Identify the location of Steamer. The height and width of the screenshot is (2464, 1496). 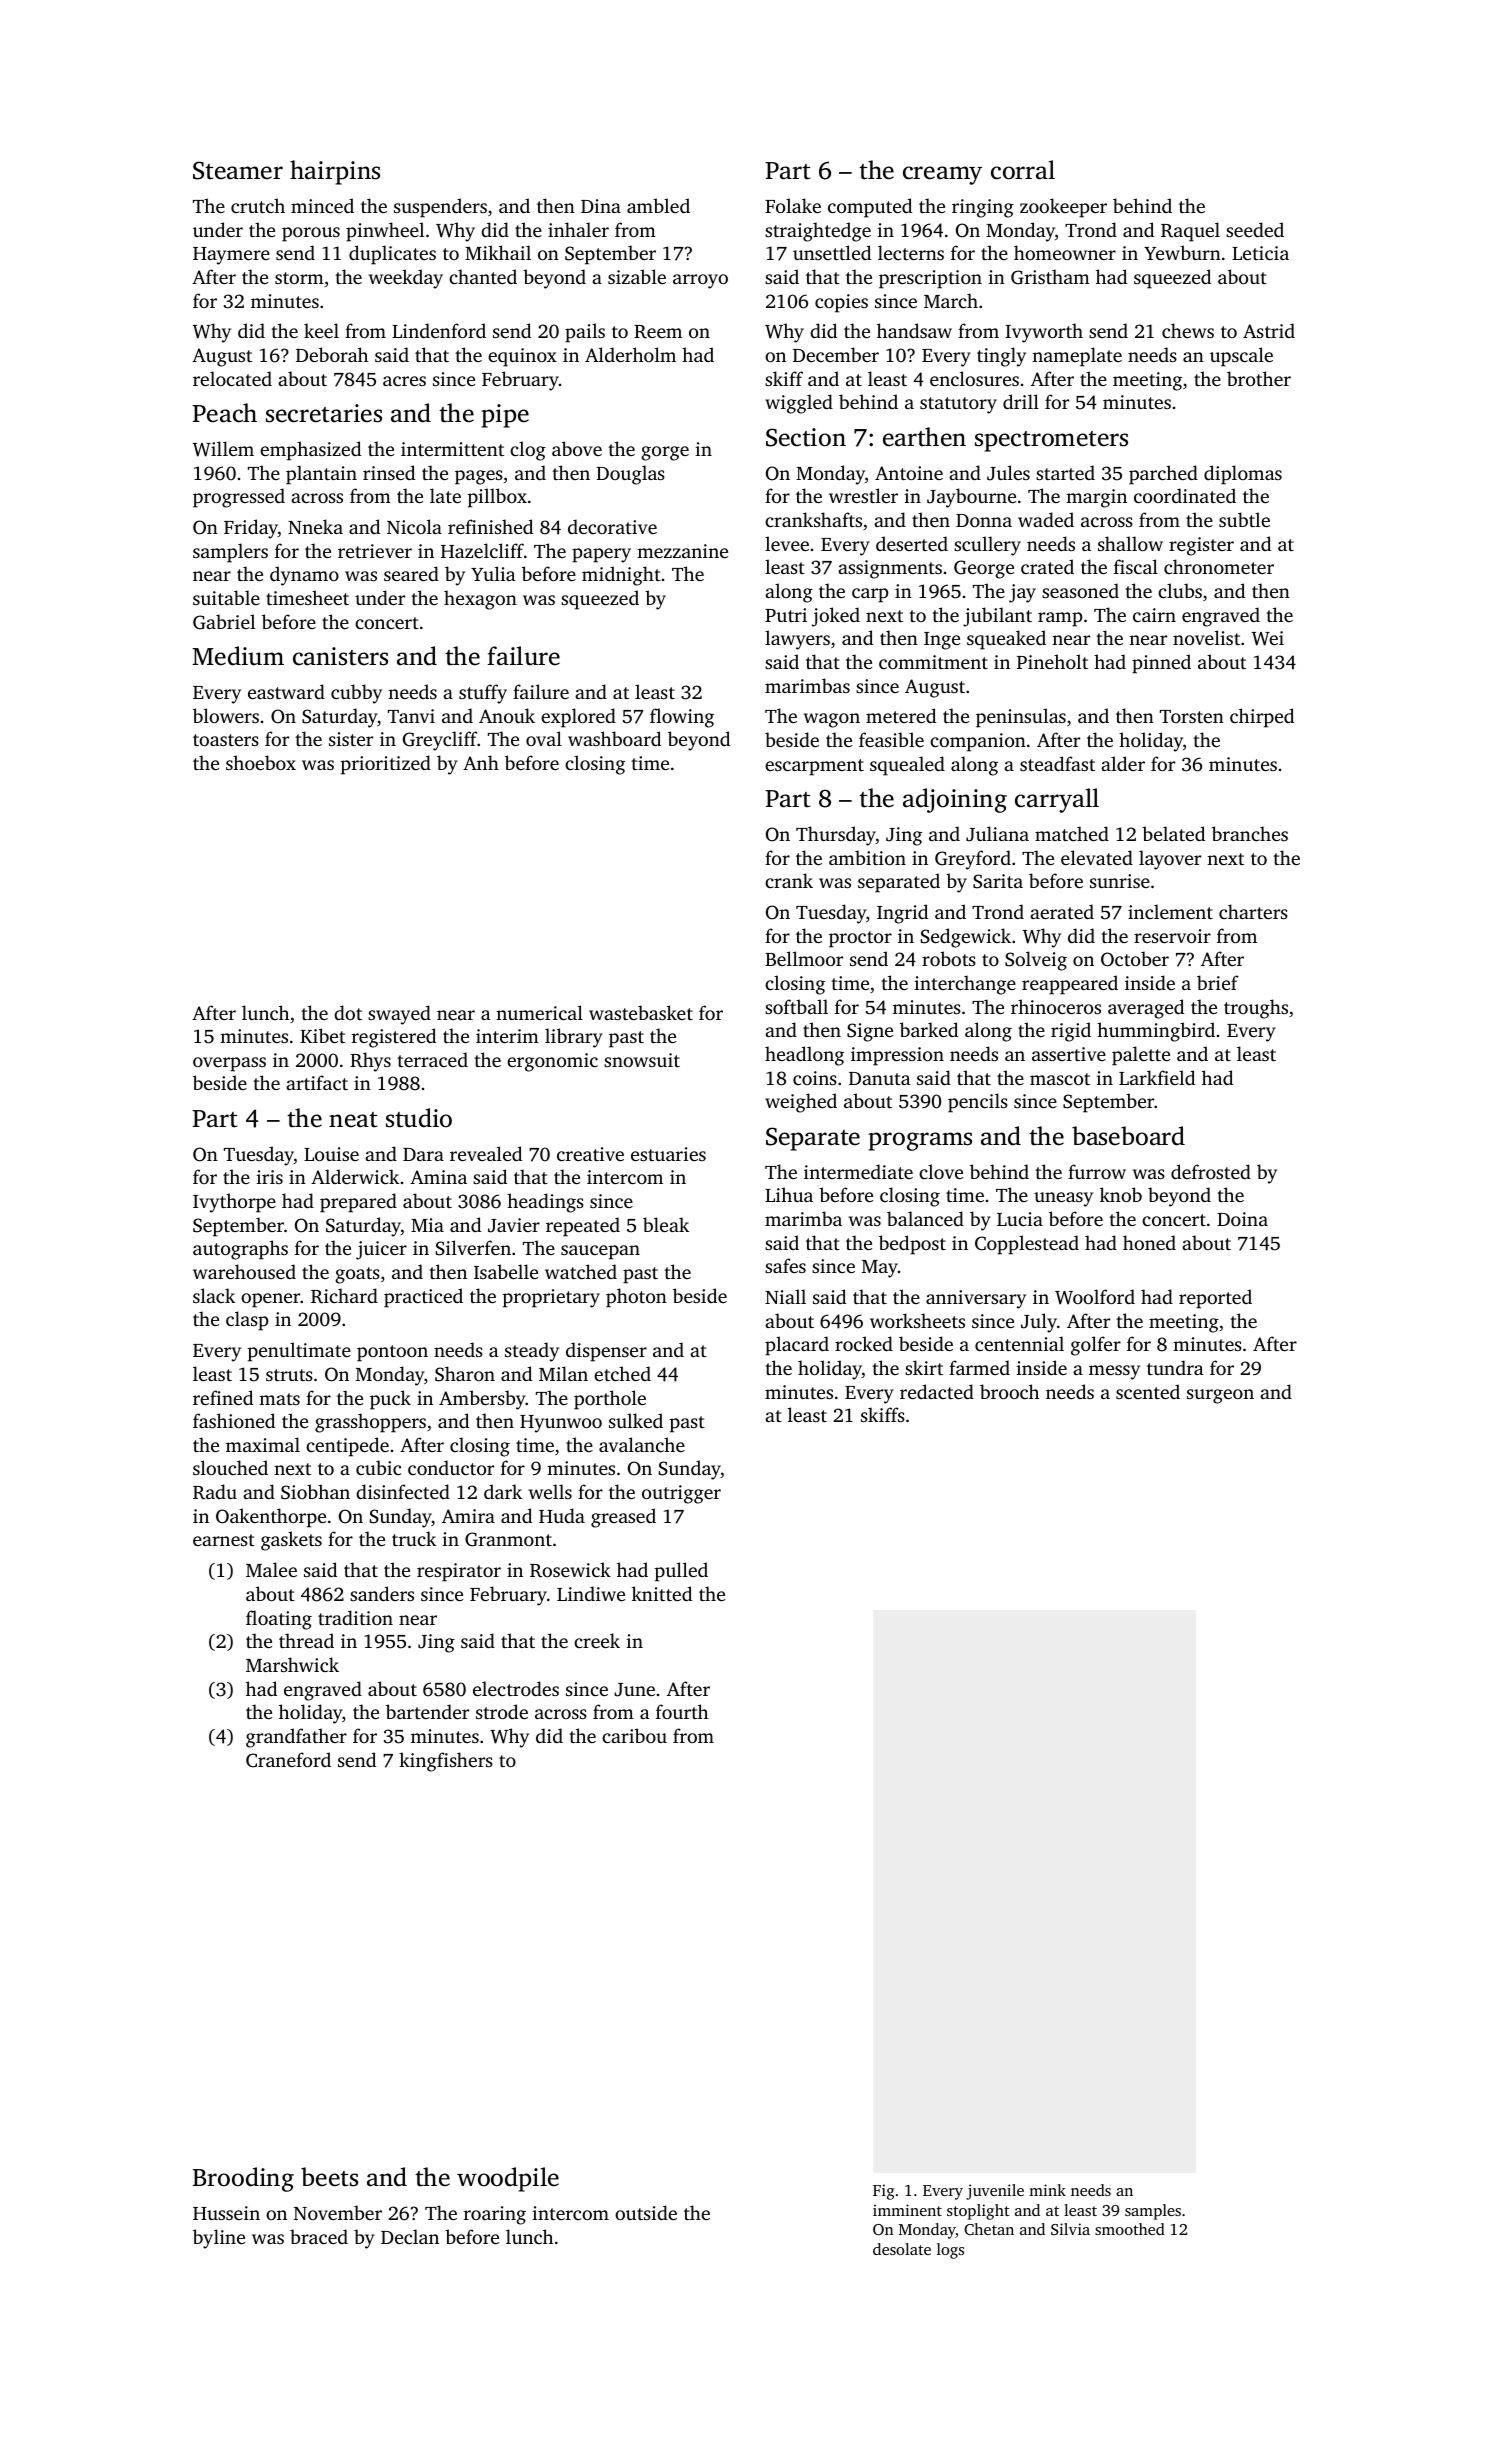
(238, 170).
